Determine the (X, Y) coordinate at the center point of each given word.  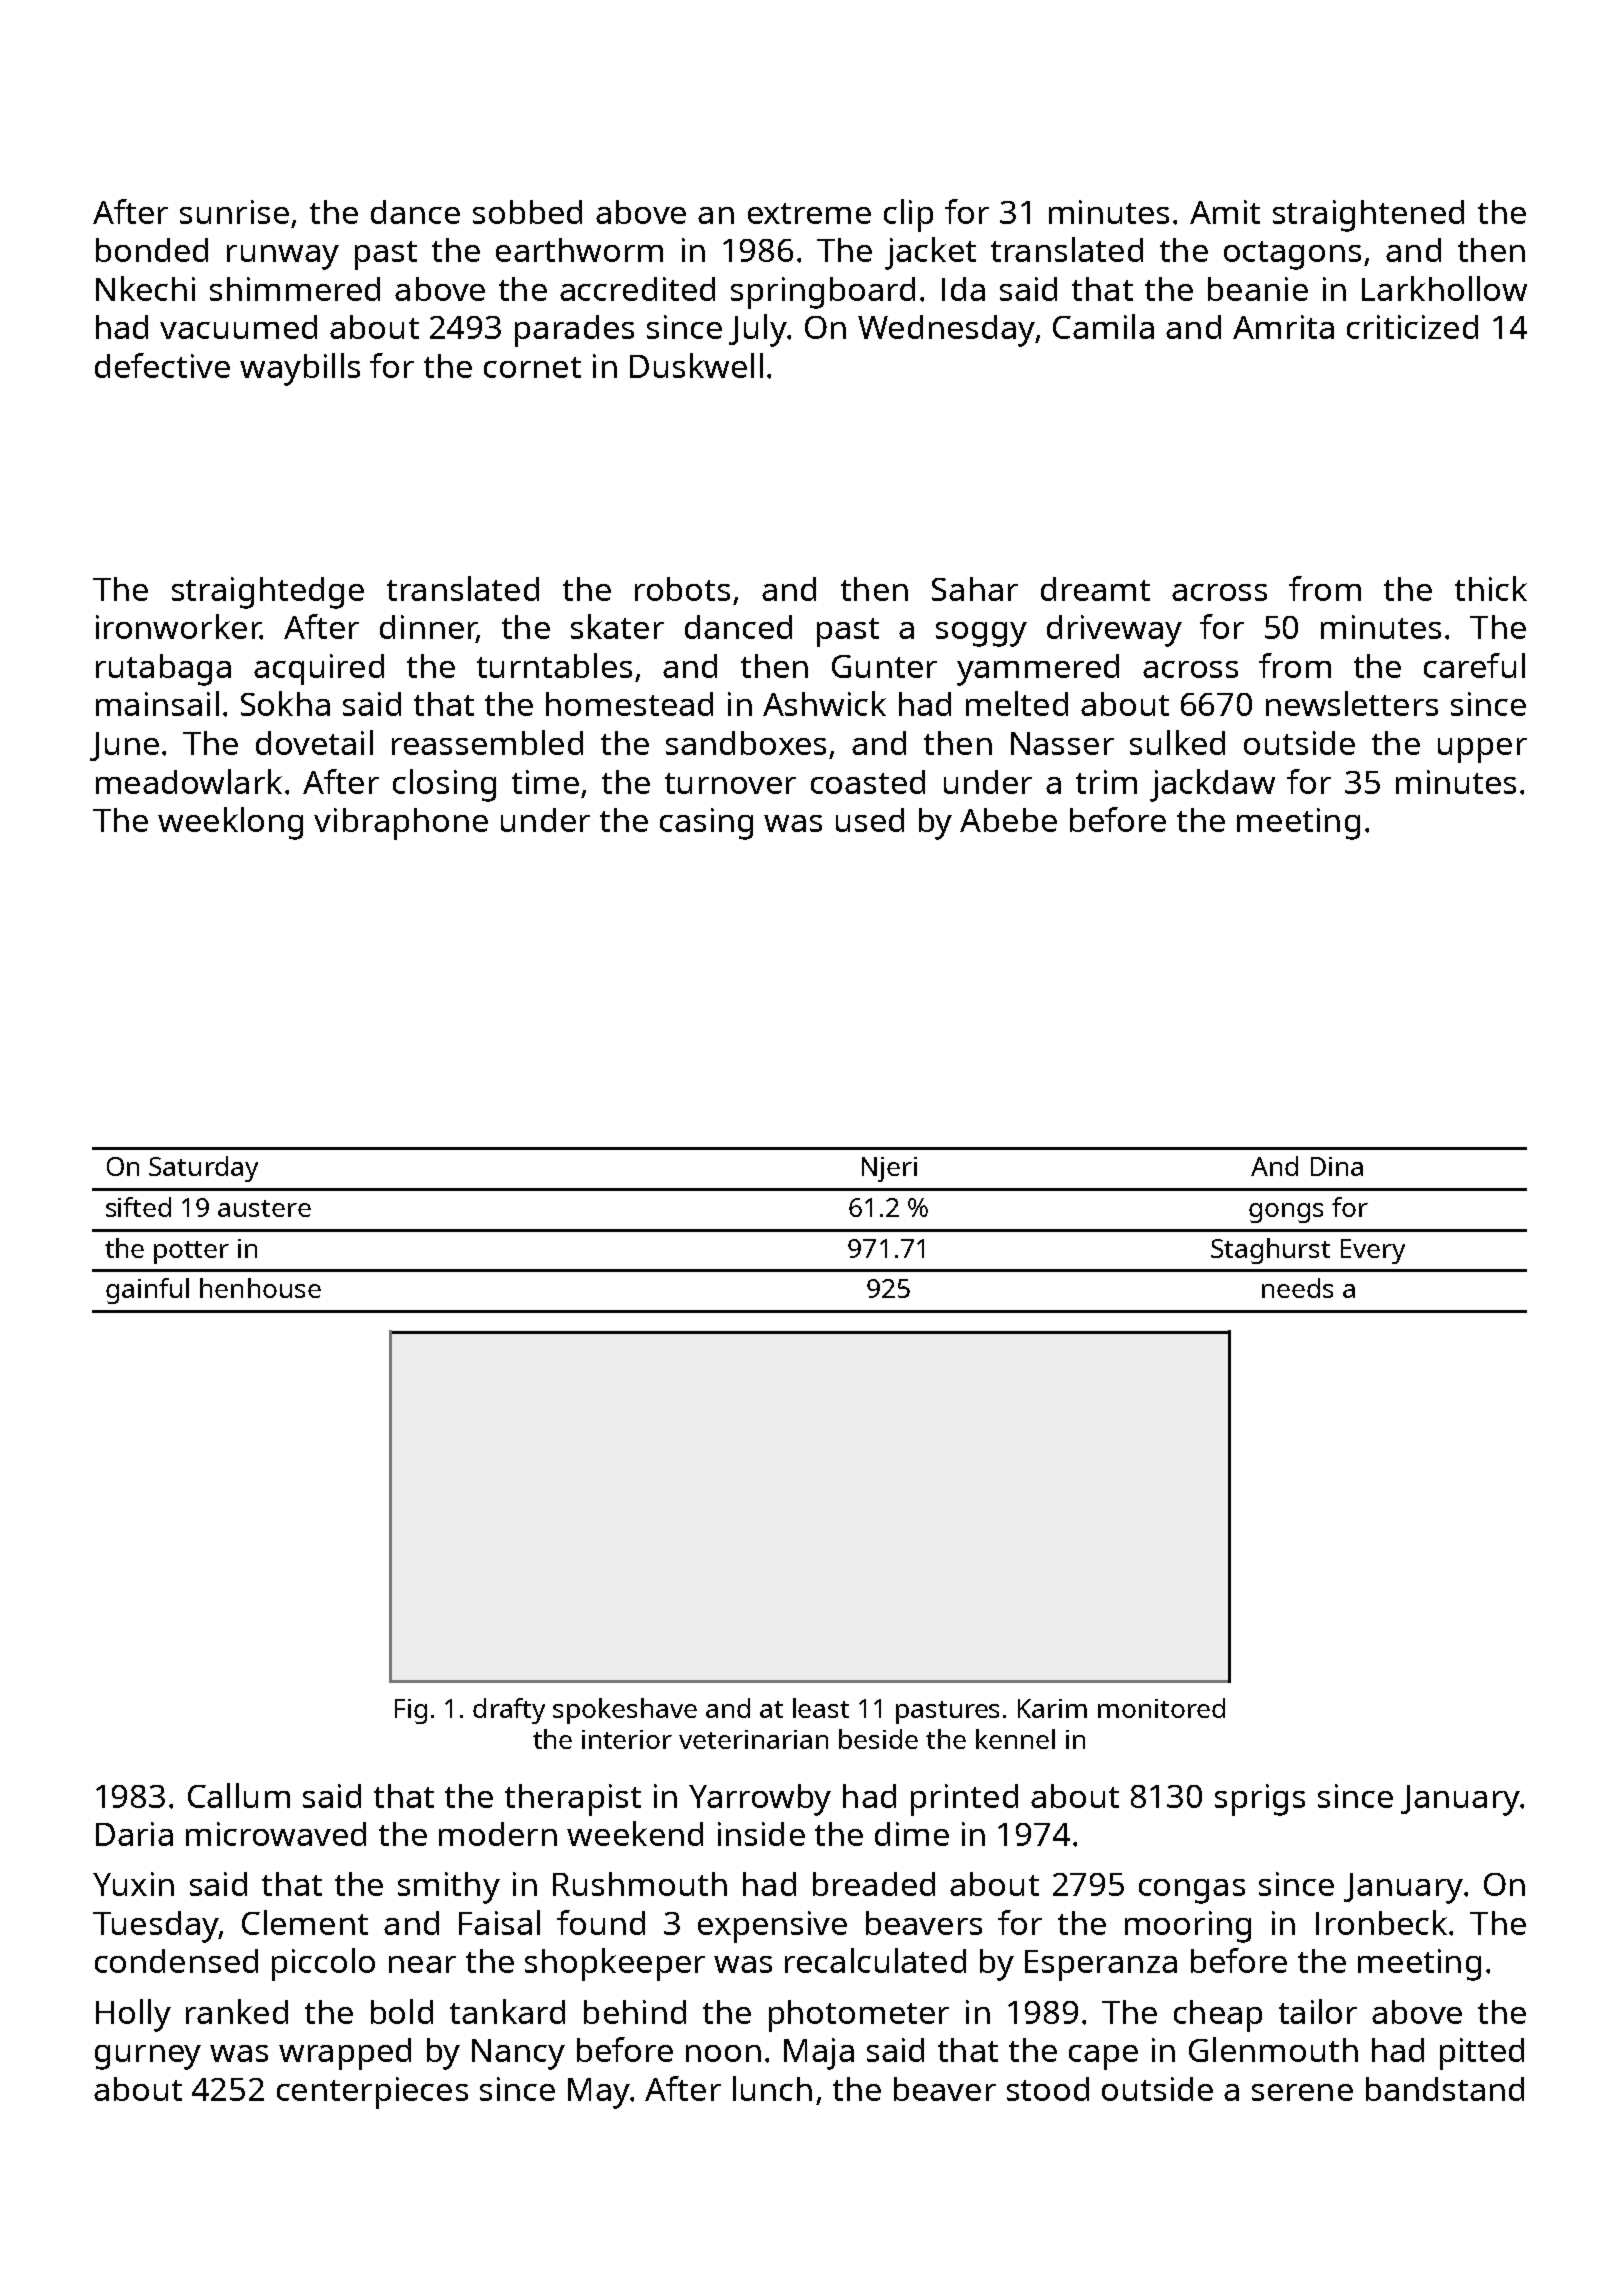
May (599, 2093)
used (870, 820)
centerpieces (372, 2093)
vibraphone (401, 824)
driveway (1114, 631)
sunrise (234, 212)
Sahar (975, 589)
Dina (1337, 1166)
